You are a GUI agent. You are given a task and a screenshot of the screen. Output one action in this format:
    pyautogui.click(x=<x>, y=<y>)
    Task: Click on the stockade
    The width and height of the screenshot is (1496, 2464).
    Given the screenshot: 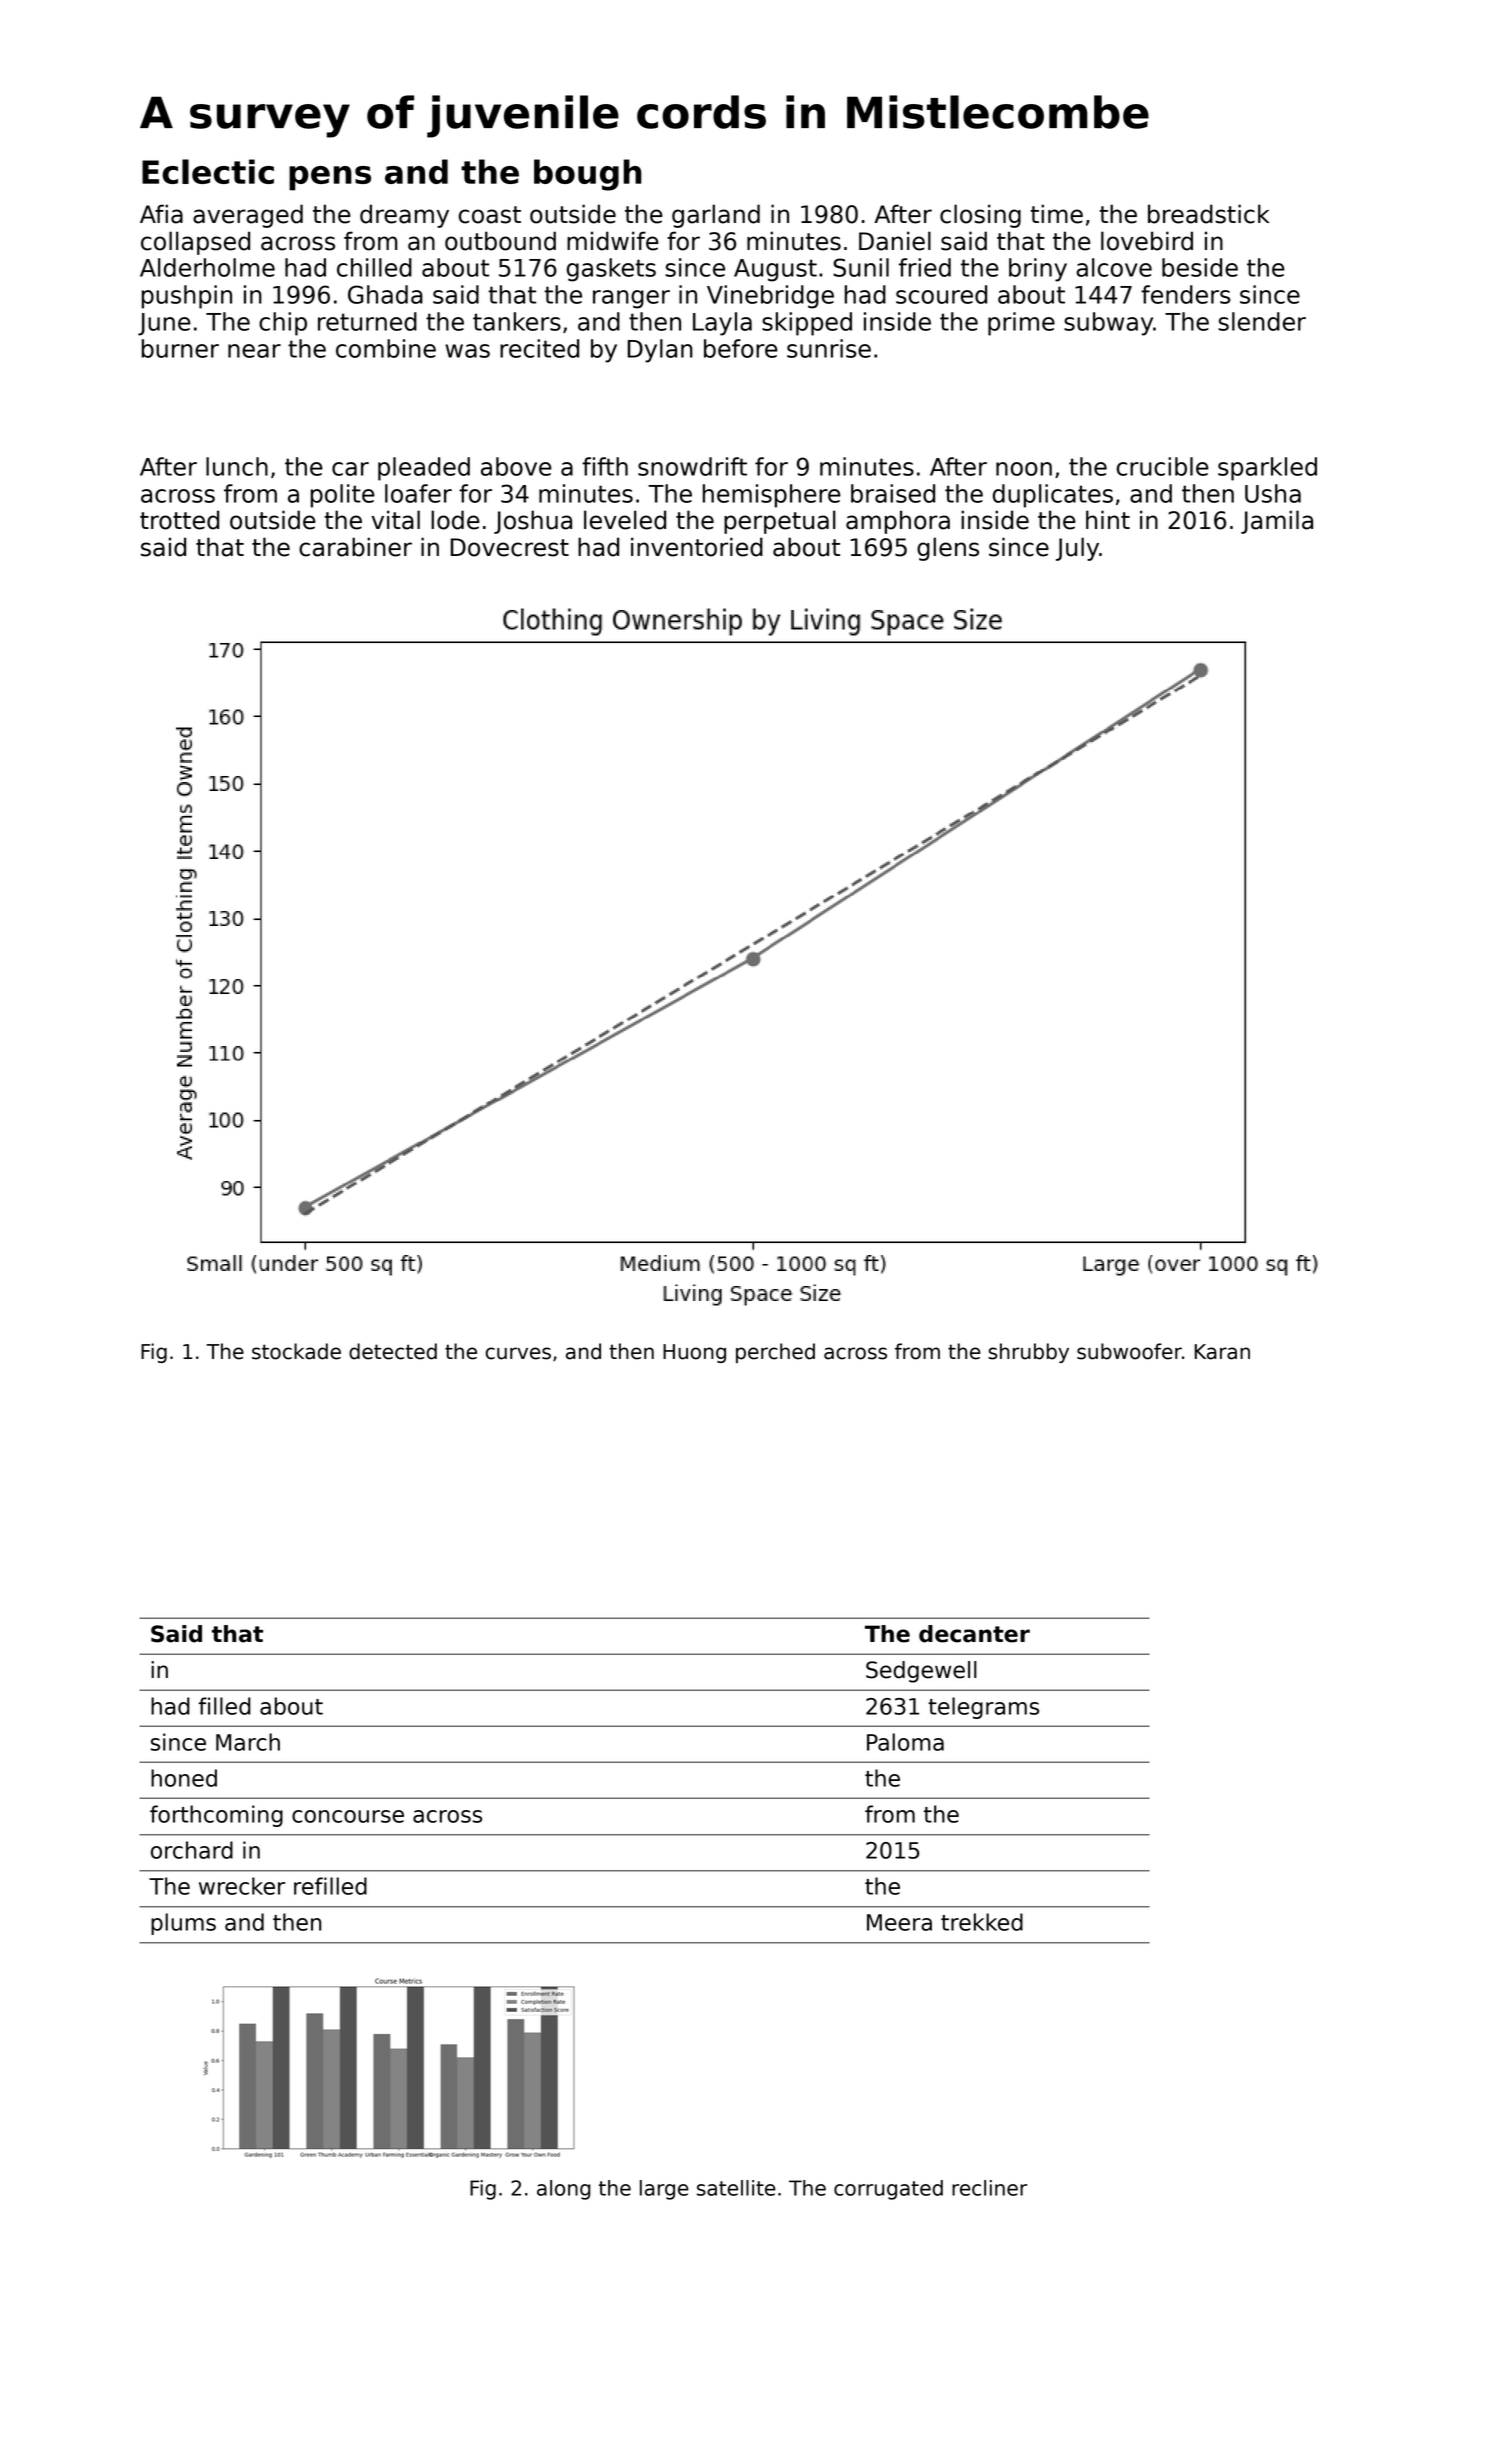 What is the action you would take?
    pyautogui.click(x=296, y=1351)
